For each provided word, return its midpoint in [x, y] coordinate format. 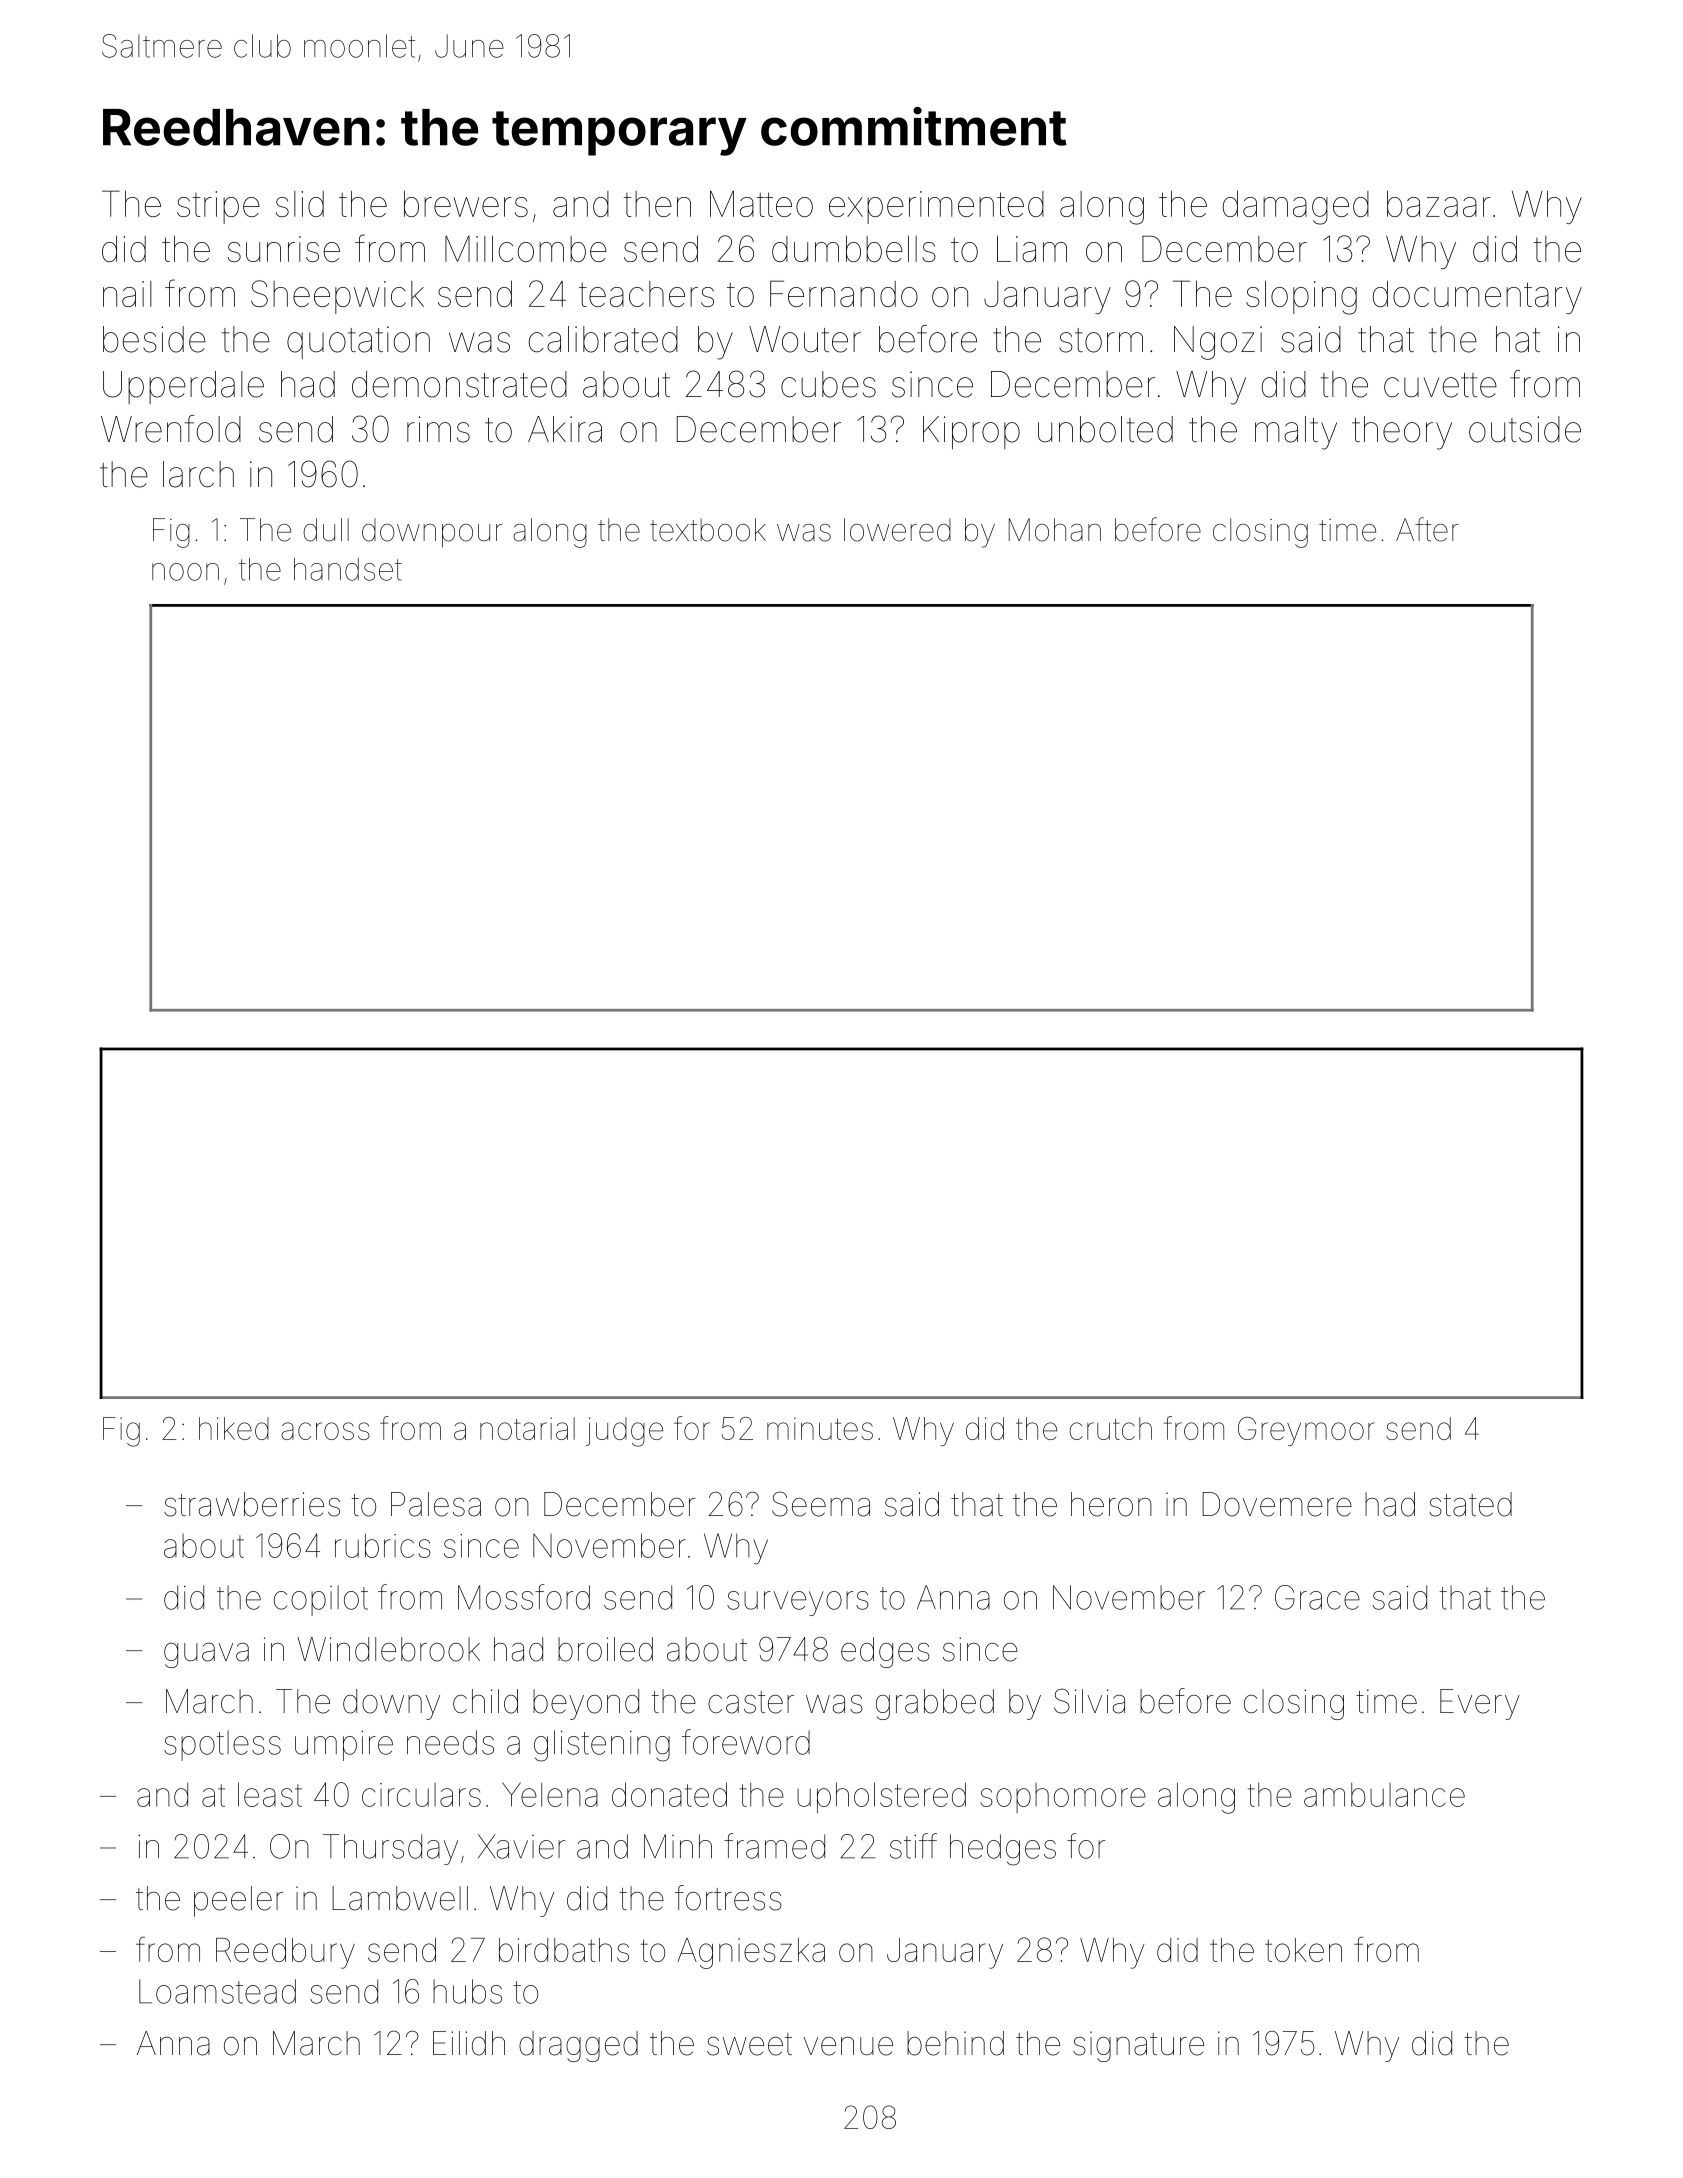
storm [1101, 340]
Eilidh [469, 2043]
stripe [218, 207]
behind [955, 2043]
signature [1138, 2046]
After [1427, 529]
